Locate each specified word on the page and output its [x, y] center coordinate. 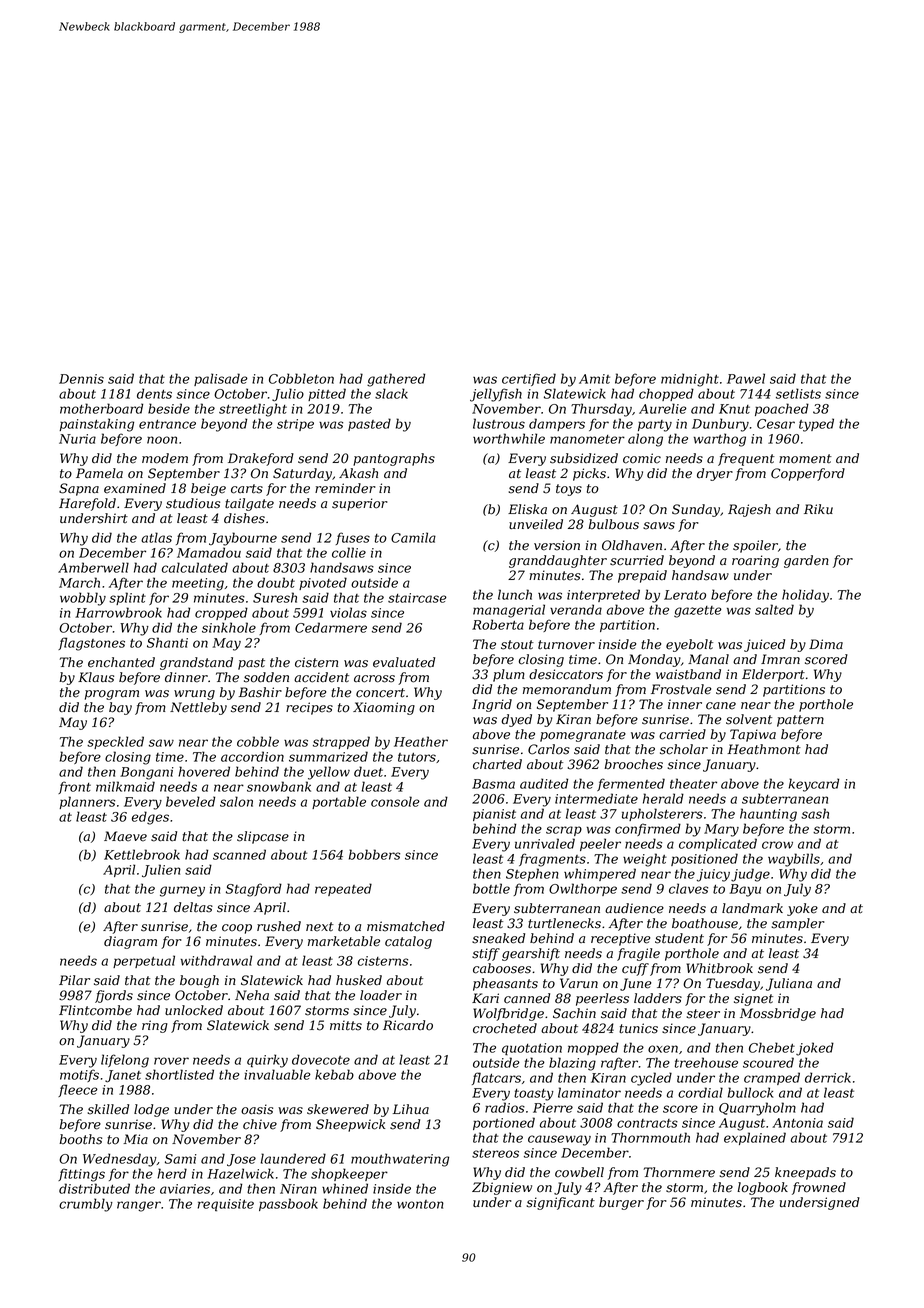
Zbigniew [502, 1188]
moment [805, 459]
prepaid [642, 576]
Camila [413, 537]
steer [703, 1014]
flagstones [91, 644]
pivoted [323, 583]
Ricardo [408, 1025]
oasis [257, 1109]
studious [193, 503]
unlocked [194, 1010]
